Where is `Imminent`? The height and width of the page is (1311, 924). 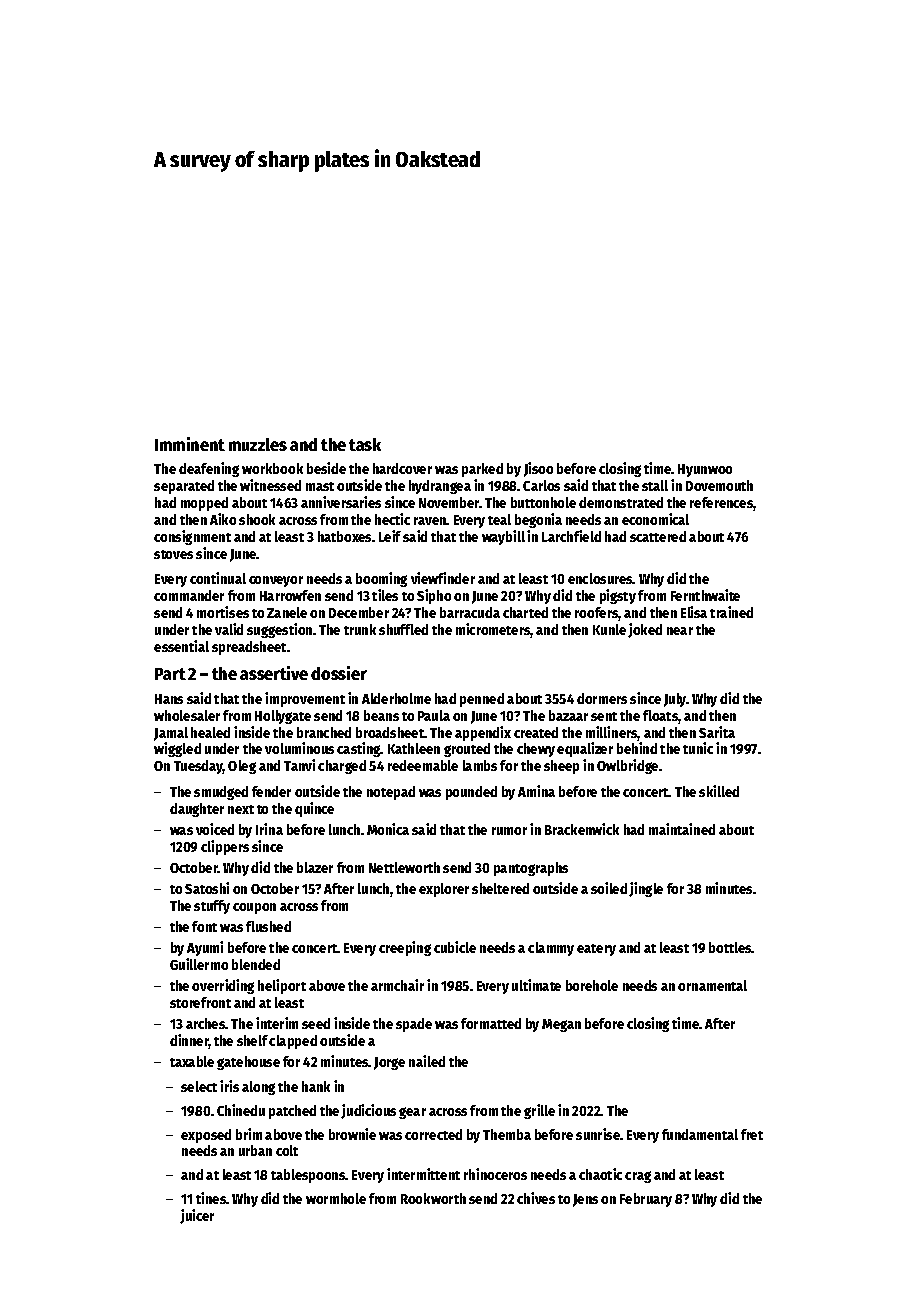 Imminent is located at coordinates (190, 444).
